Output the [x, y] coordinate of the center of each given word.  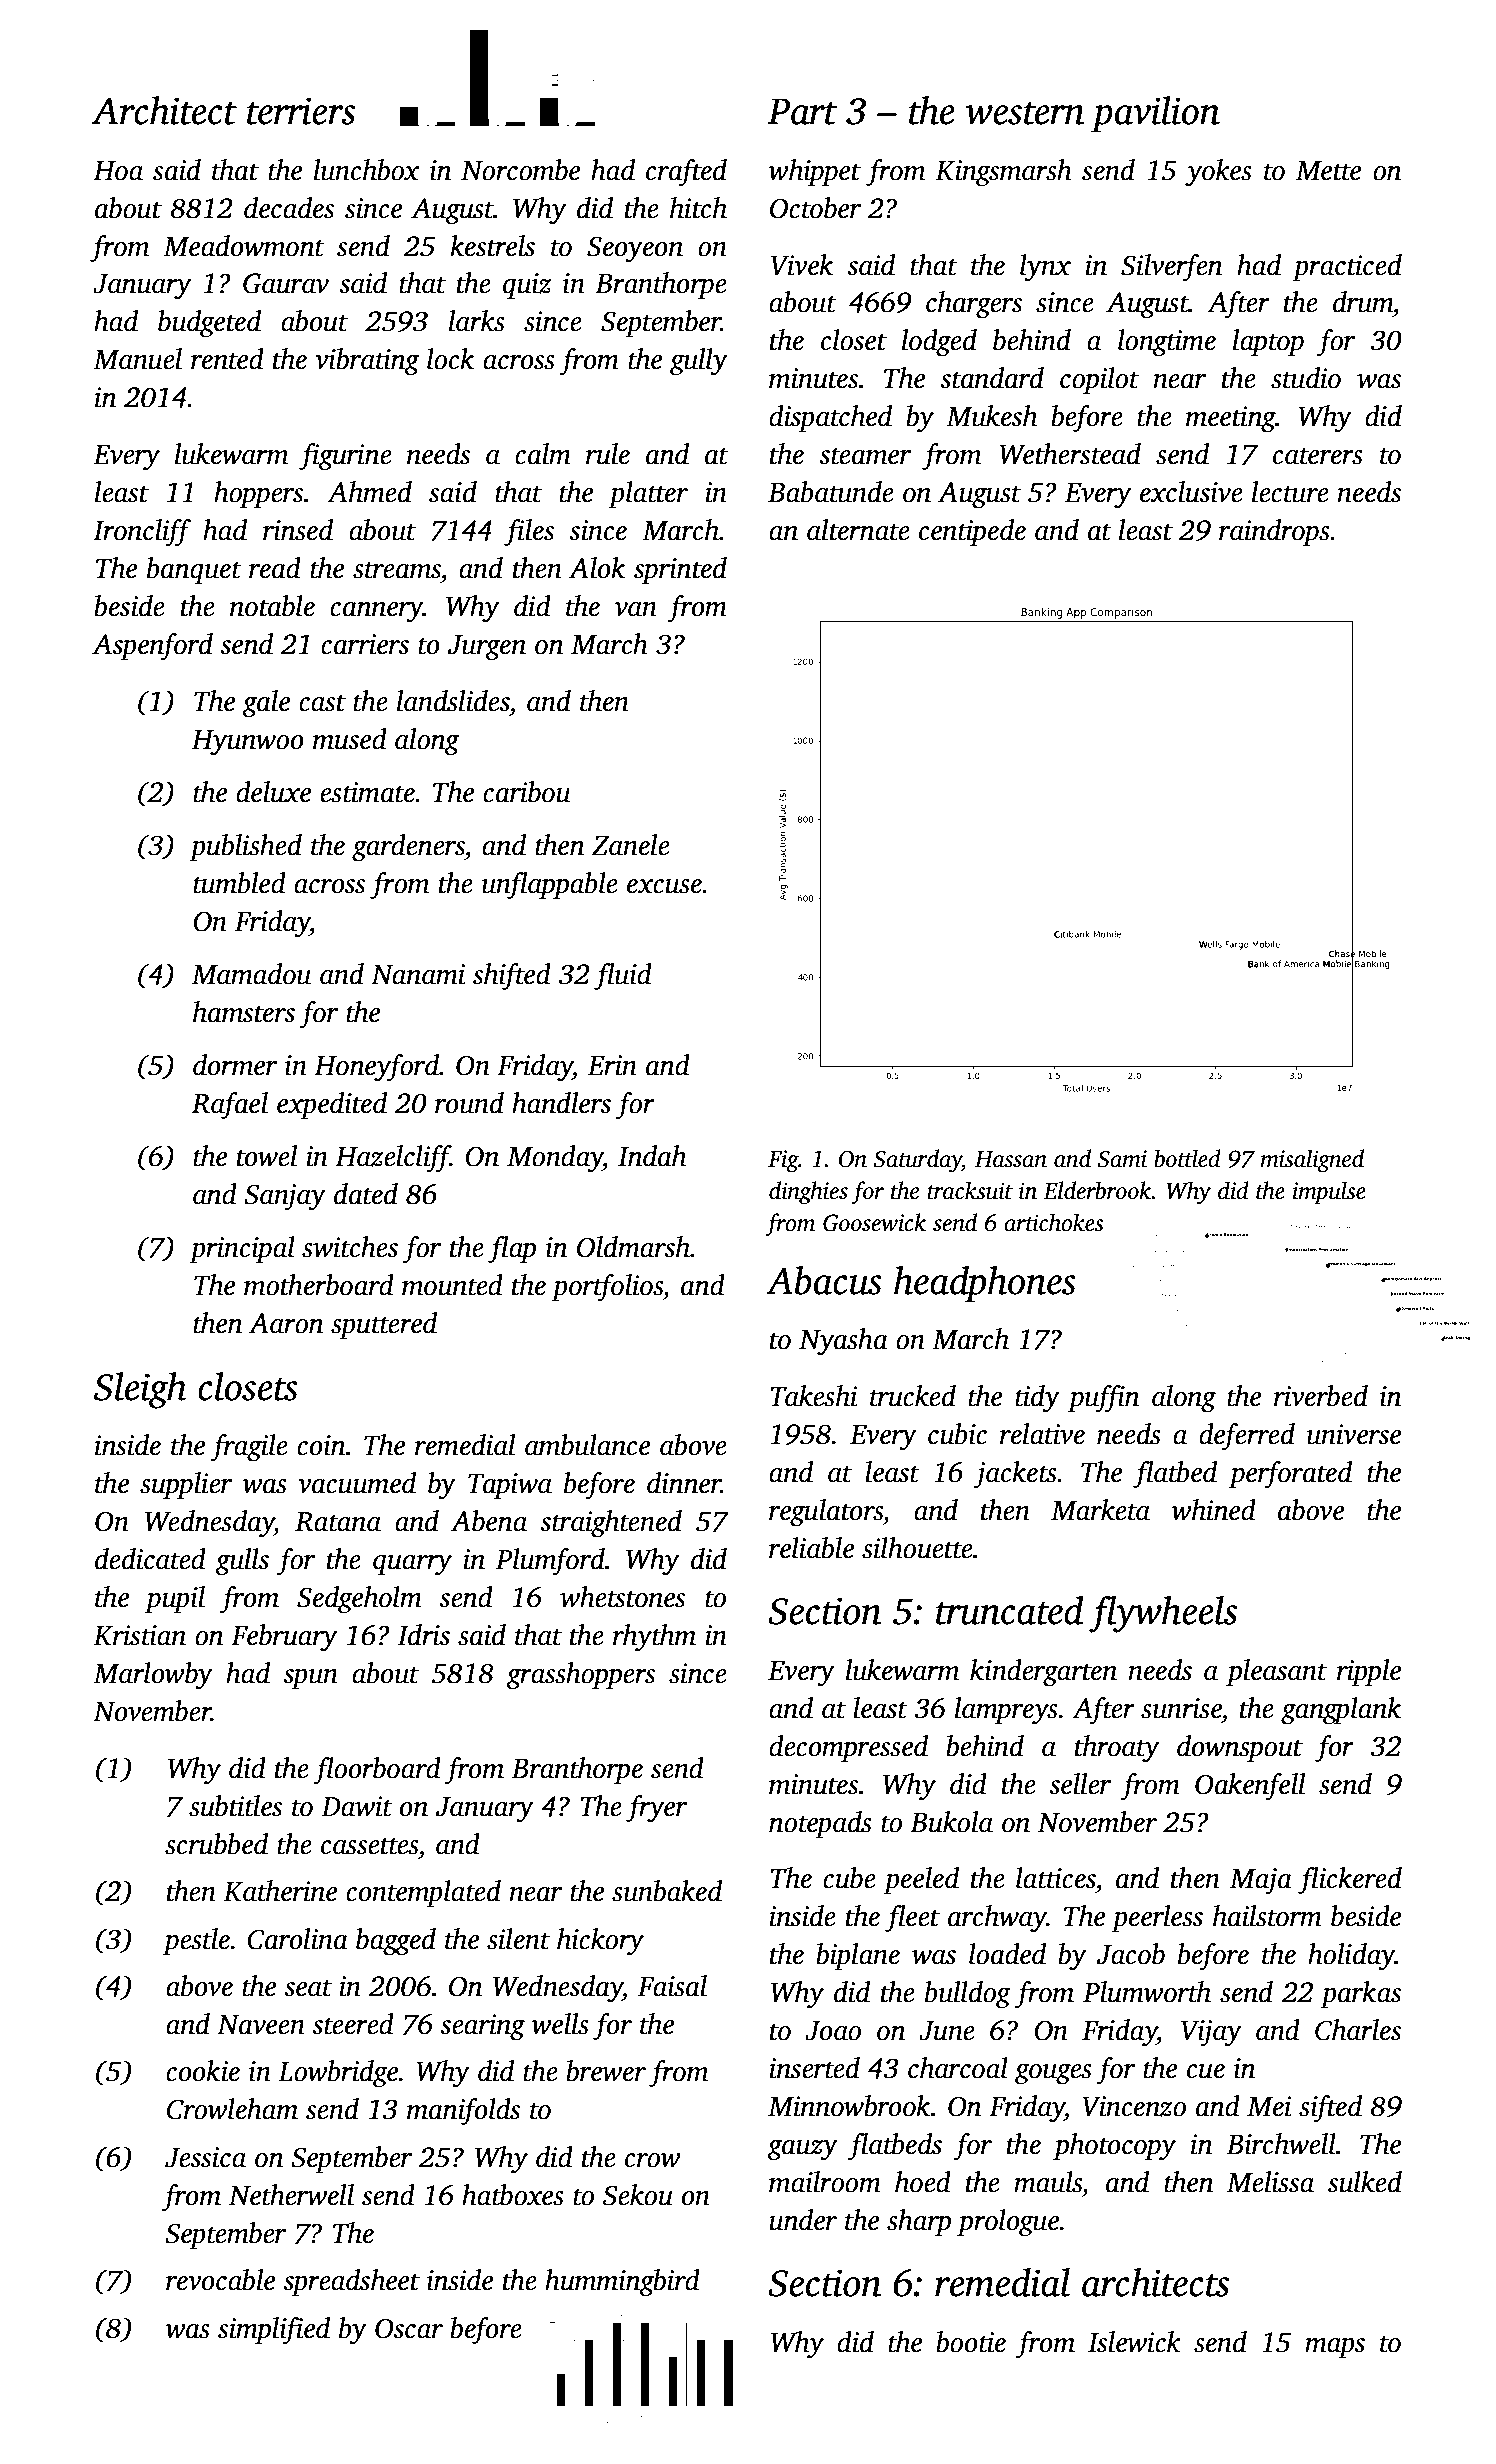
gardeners [408, 848]
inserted [814, 2068]
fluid [623, 977]
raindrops [1274, 532]
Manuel [137, 359]
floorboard [377, 1771]
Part [802, 111]
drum [1363, 302]
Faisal [672, 1986]
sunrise [1181, 1708]
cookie [203, 2071]
